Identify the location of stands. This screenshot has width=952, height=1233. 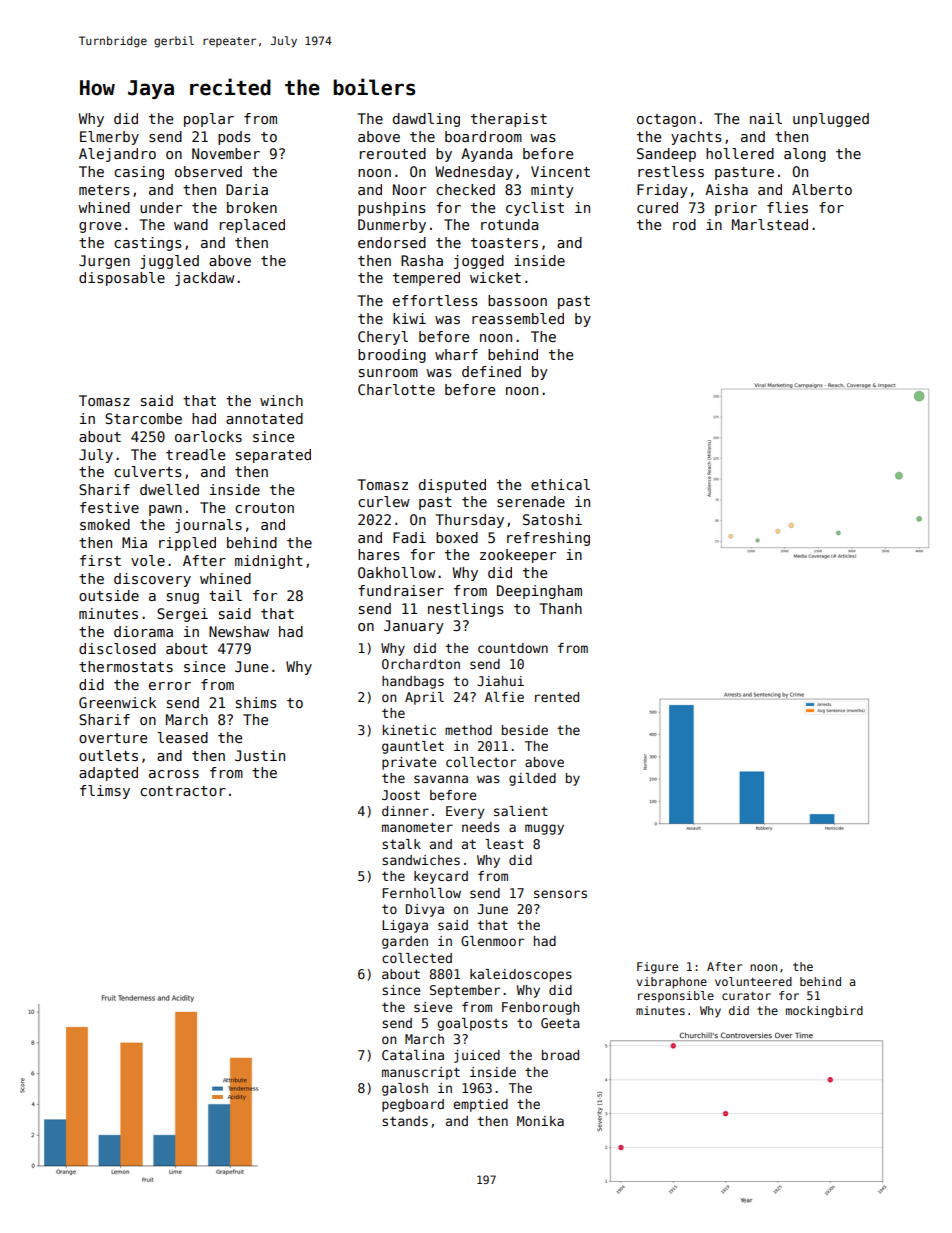
(405, 1121).
